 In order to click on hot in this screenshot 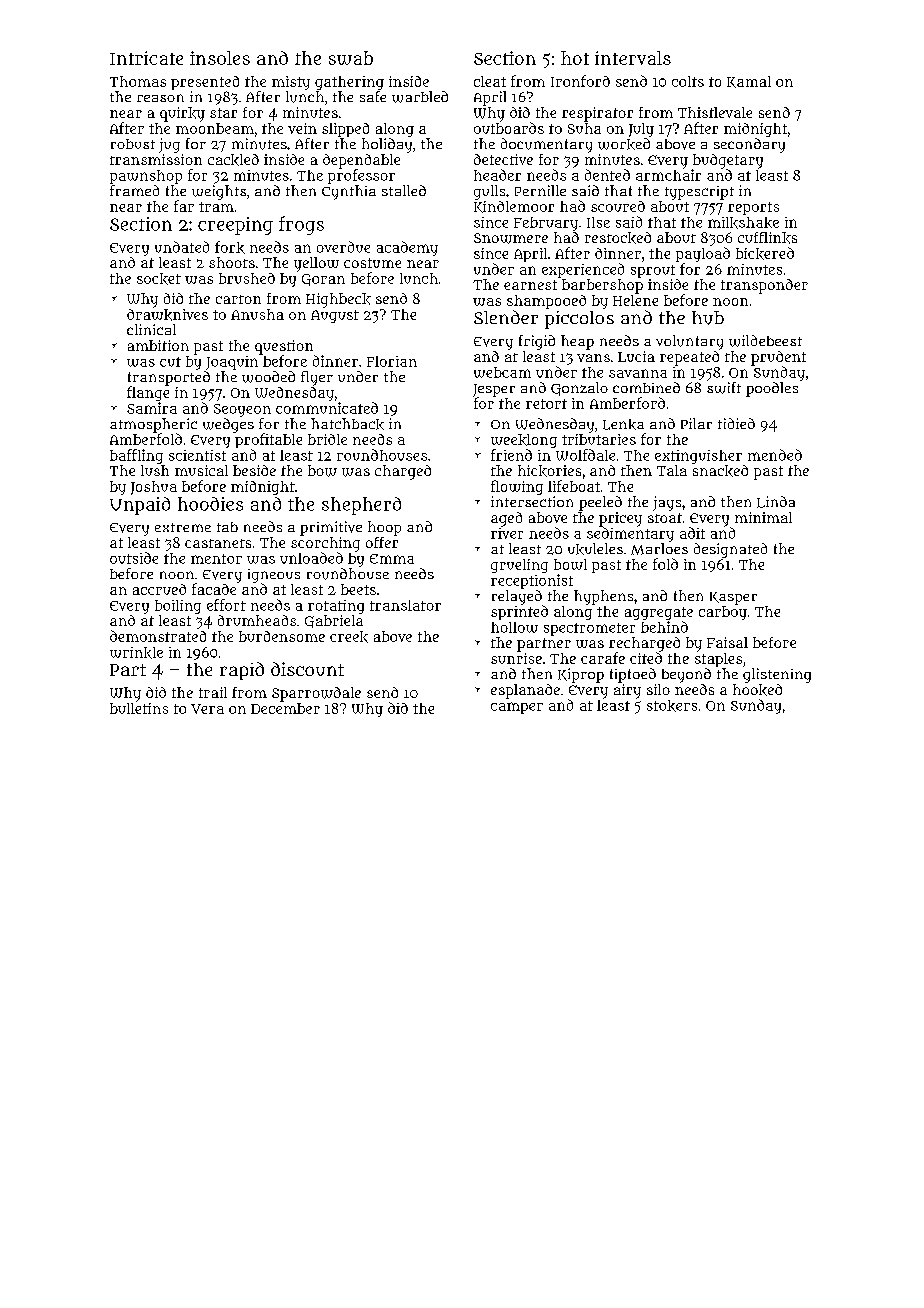, I will do `click(575, 58)`.
